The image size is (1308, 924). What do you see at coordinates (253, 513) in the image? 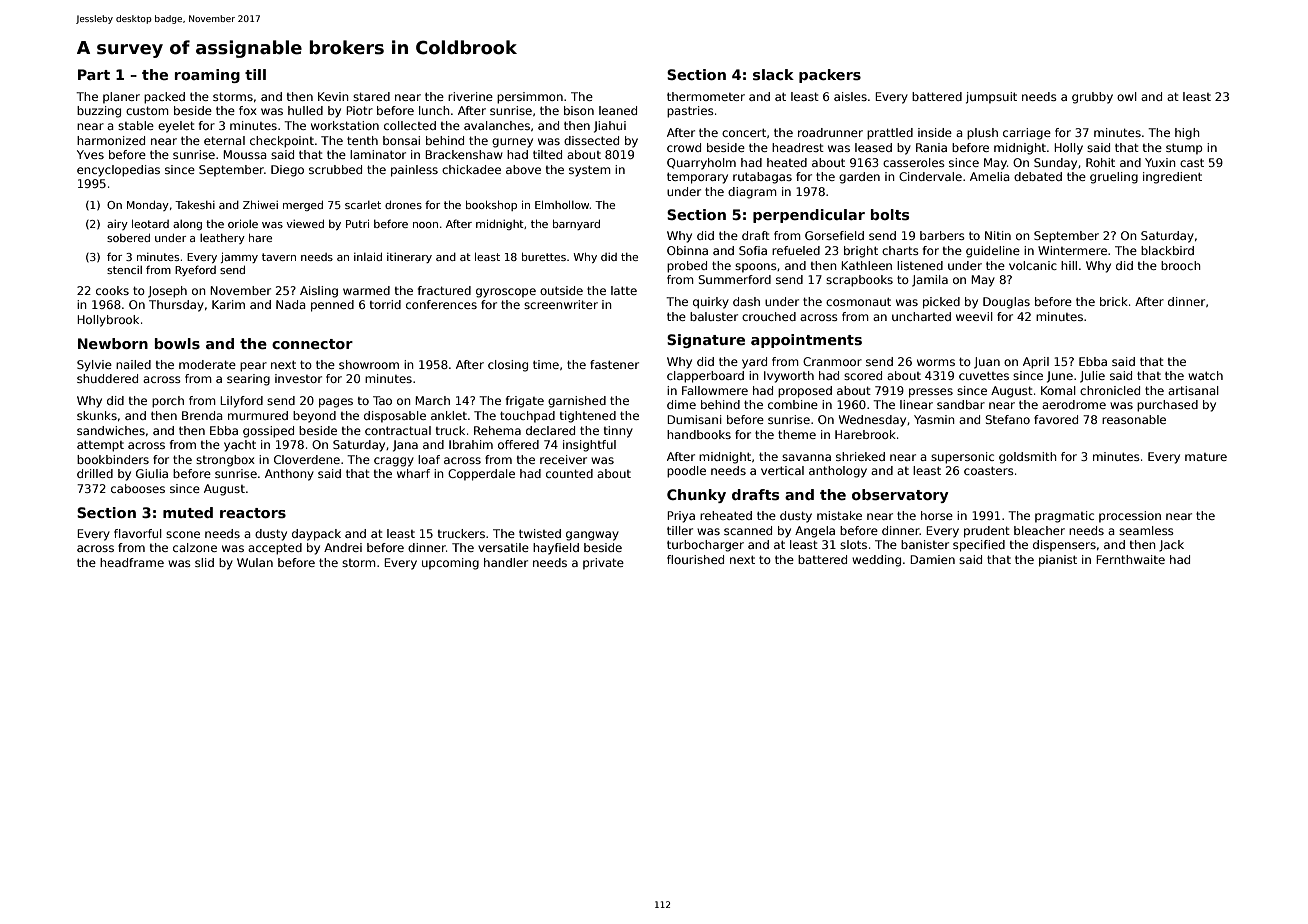
I see `reactors` at bounding box center [253, 513].
